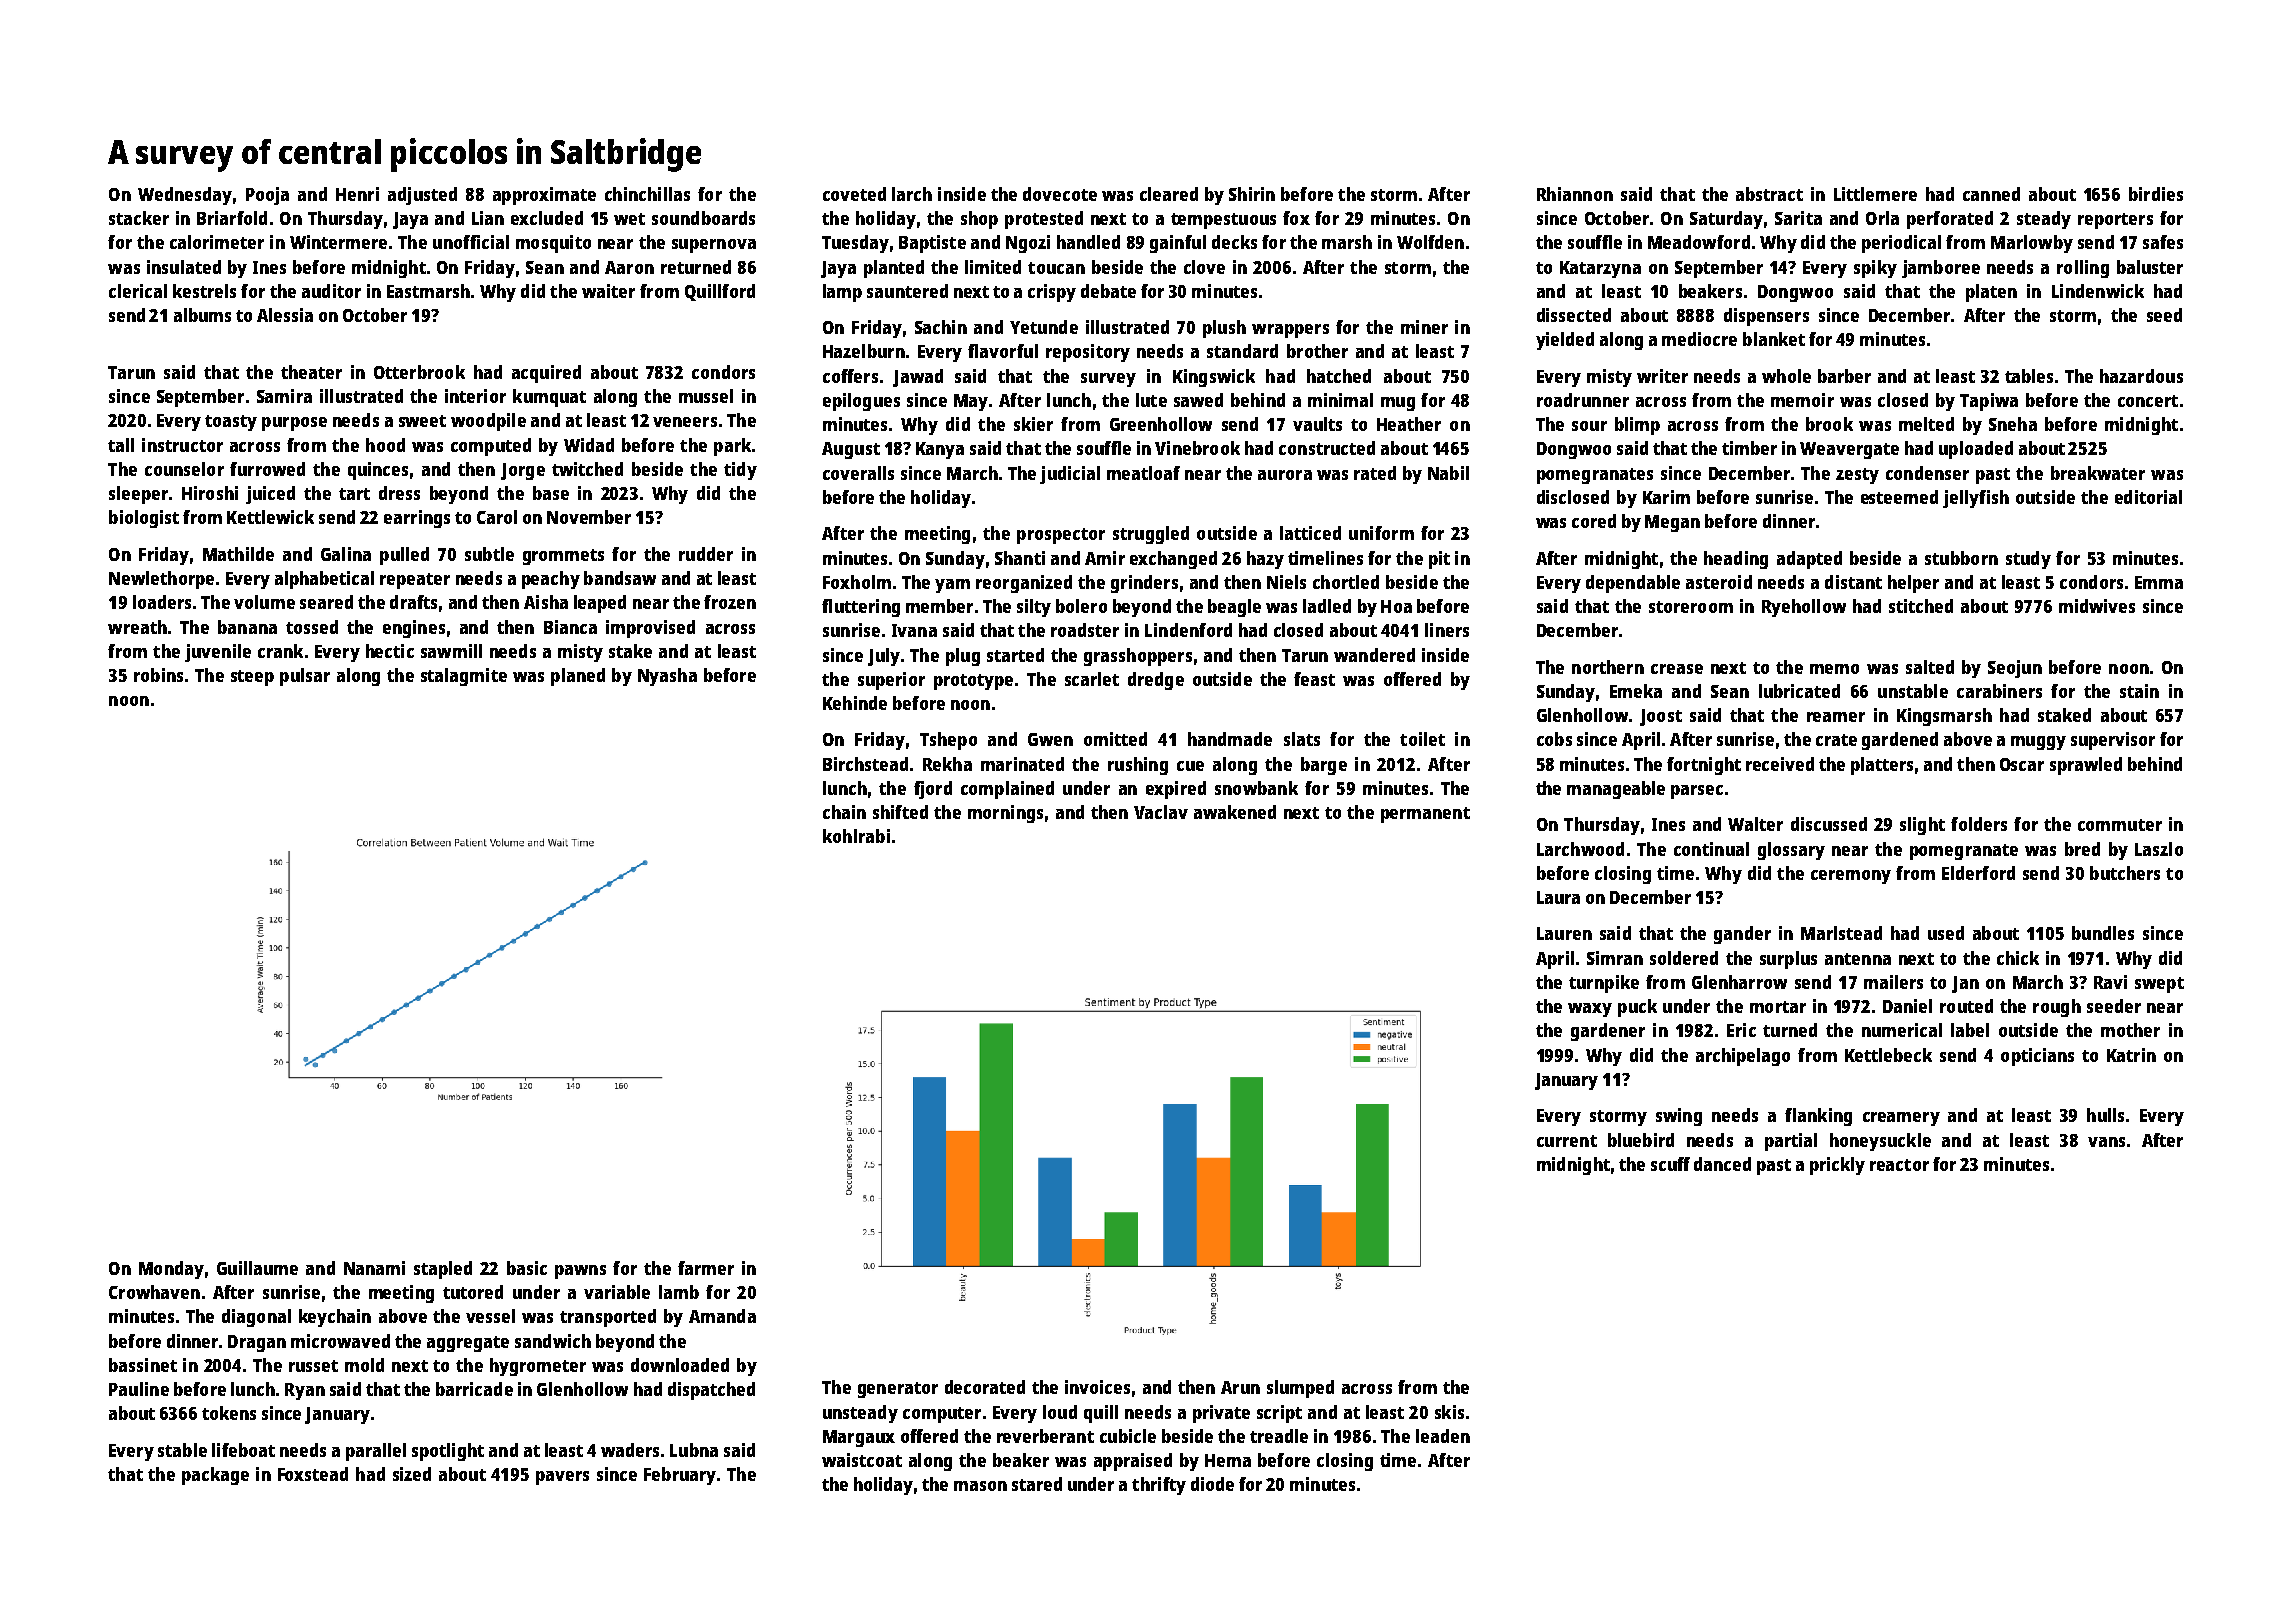 The height and width of the screenshot is (1620, 2292). What do you see at coordinates (1033, 424) in the screenshot?
I see `skier` at bounding box center [1033, 424].
